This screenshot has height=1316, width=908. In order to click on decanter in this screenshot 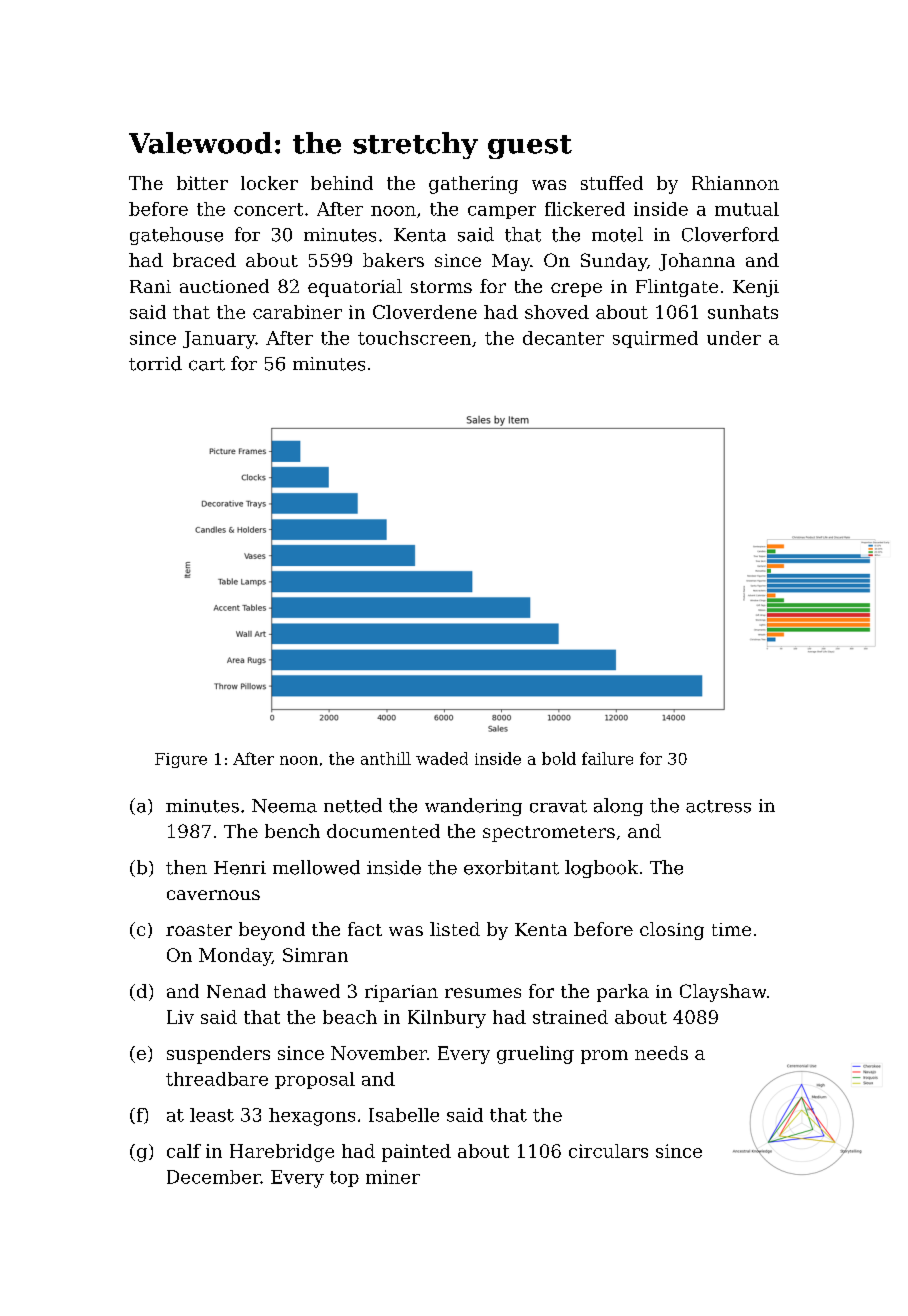, I will do `click(563, 338)`.
